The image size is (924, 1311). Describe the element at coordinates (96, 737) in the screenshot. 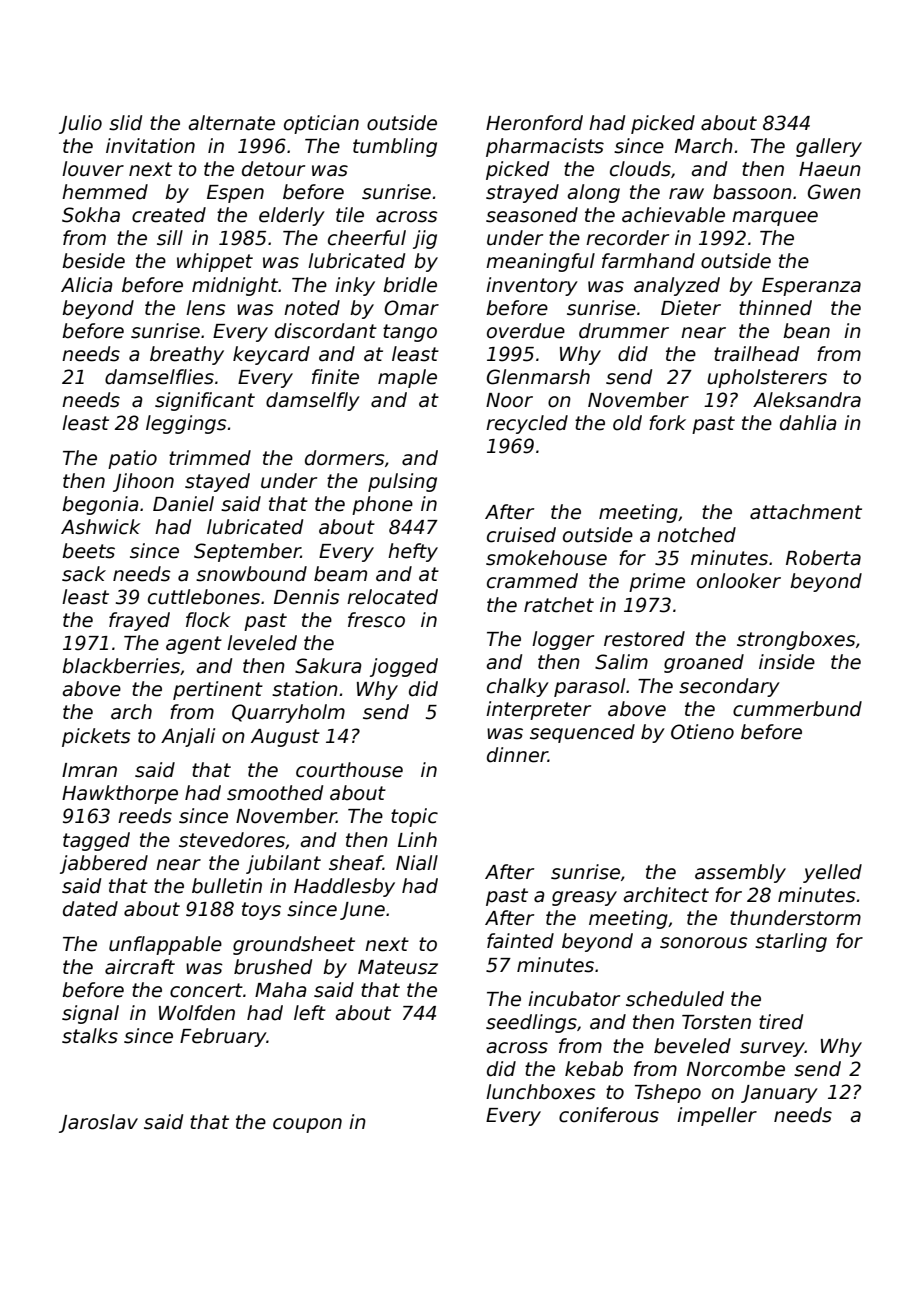

I see `pickets` at that location.
